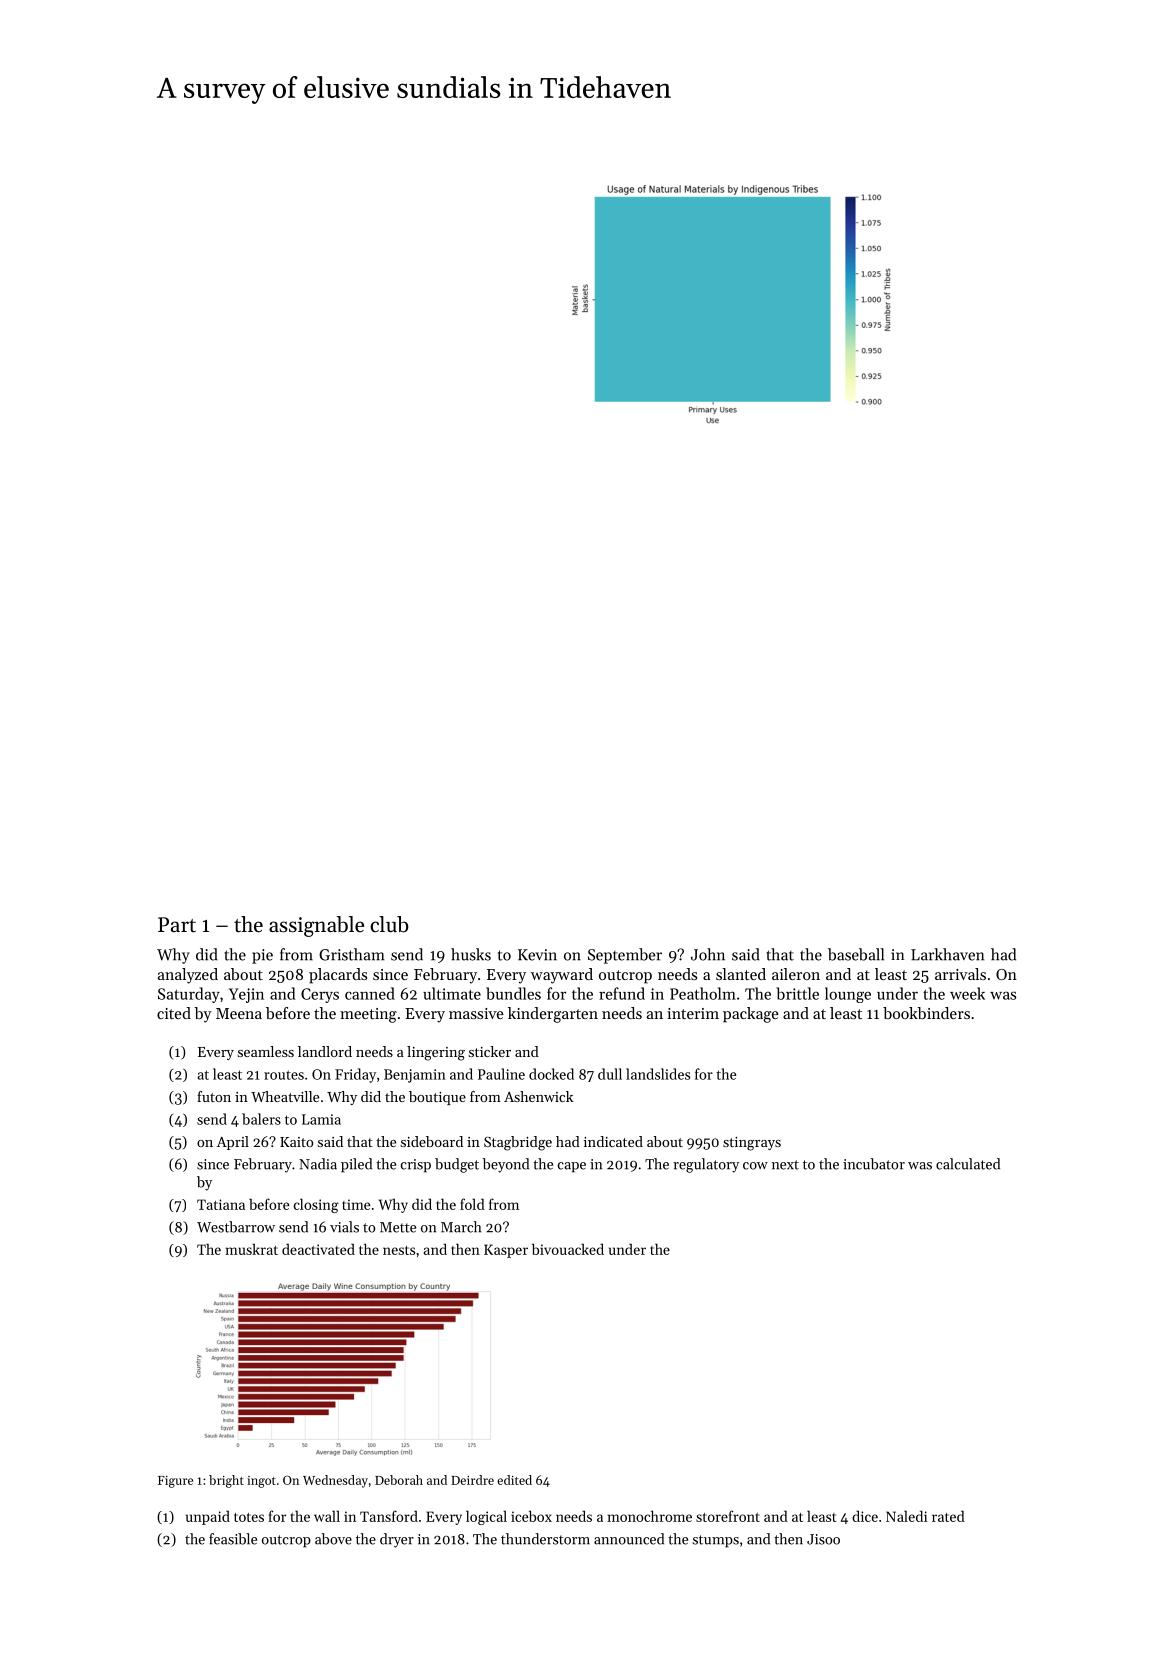 The image size is (1174, 1660). What do you see at coordinates (177, 925) in the screenshot?
I see `Part` at bounding box center [177, 925].
